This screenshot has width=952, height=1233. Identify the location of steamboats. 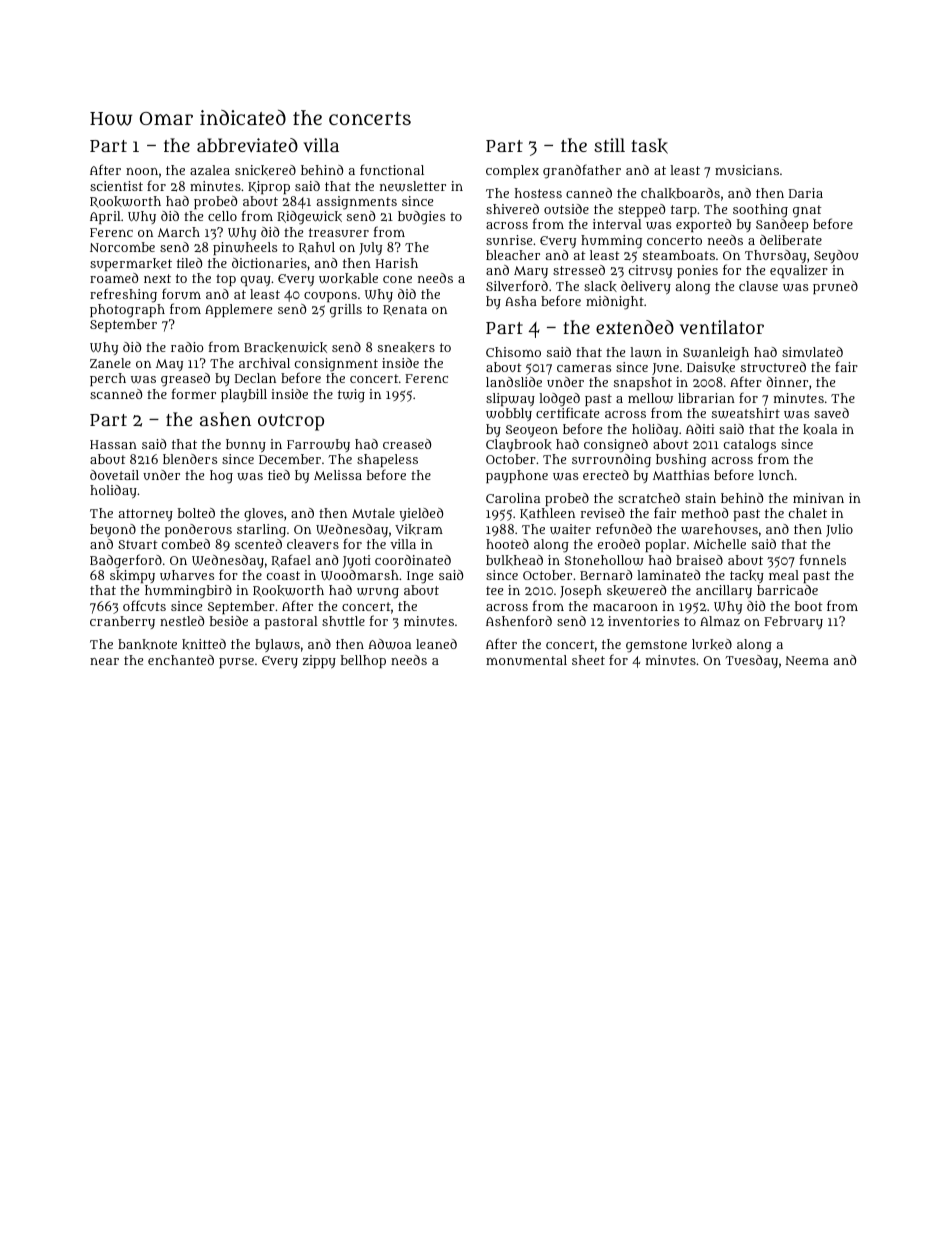
(679, 255).
